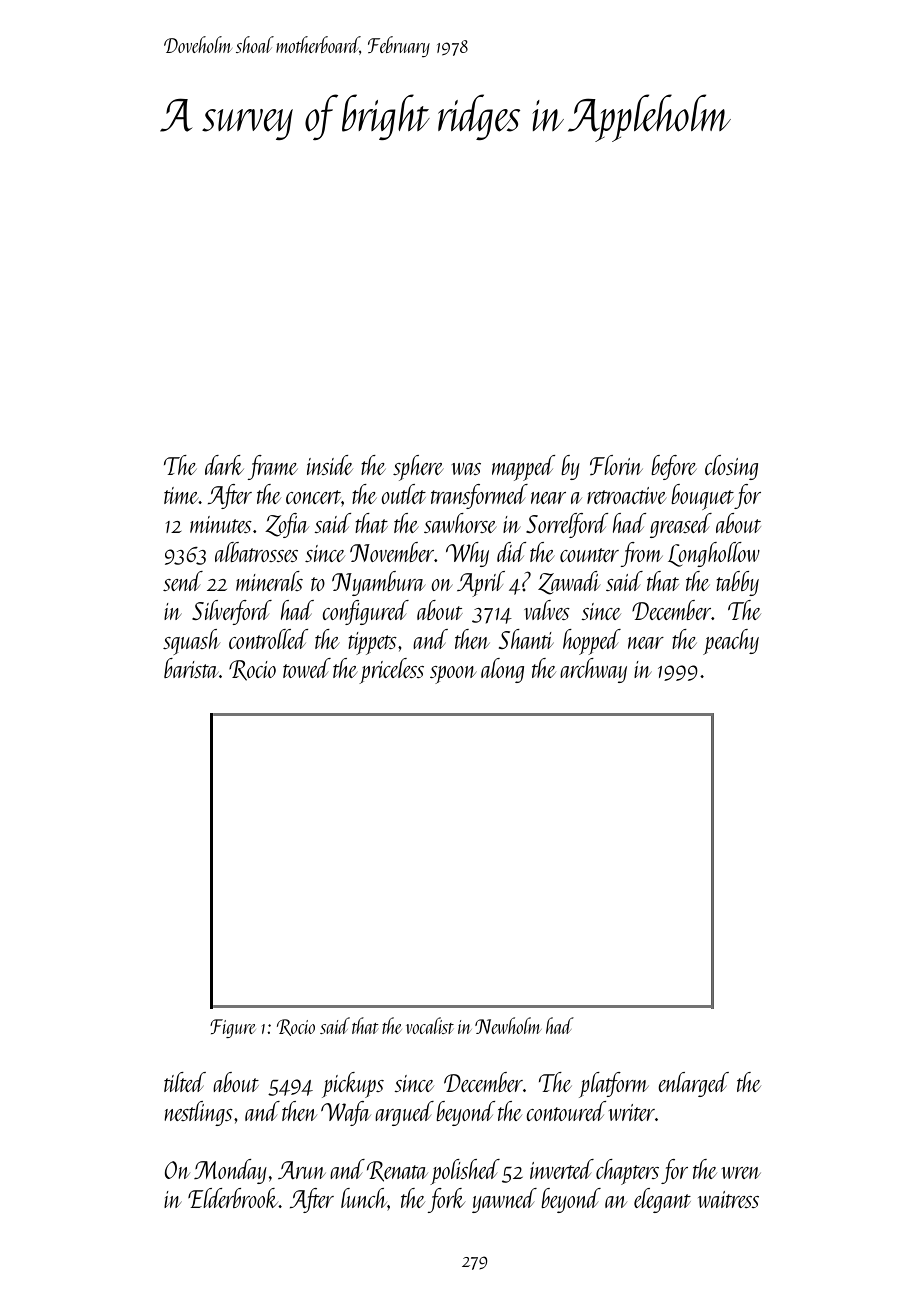 This image has width=924, height=1311. What do you see at coordinates (224, 465) in the image?
I see `dark` at bounding box center [224, 465].
